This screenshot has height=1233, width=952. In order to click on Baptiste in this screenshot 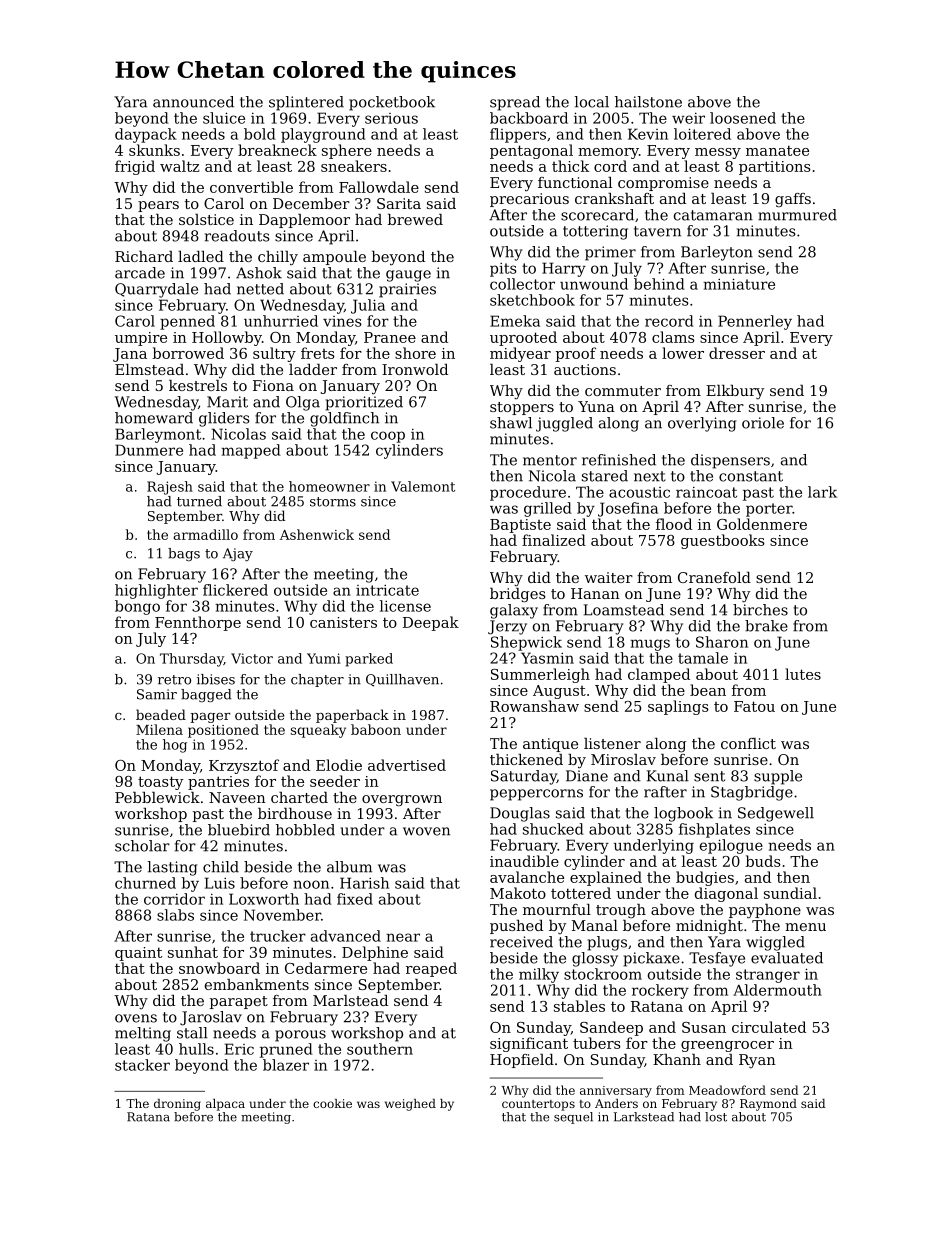, I will do `click(520, 526)`.
